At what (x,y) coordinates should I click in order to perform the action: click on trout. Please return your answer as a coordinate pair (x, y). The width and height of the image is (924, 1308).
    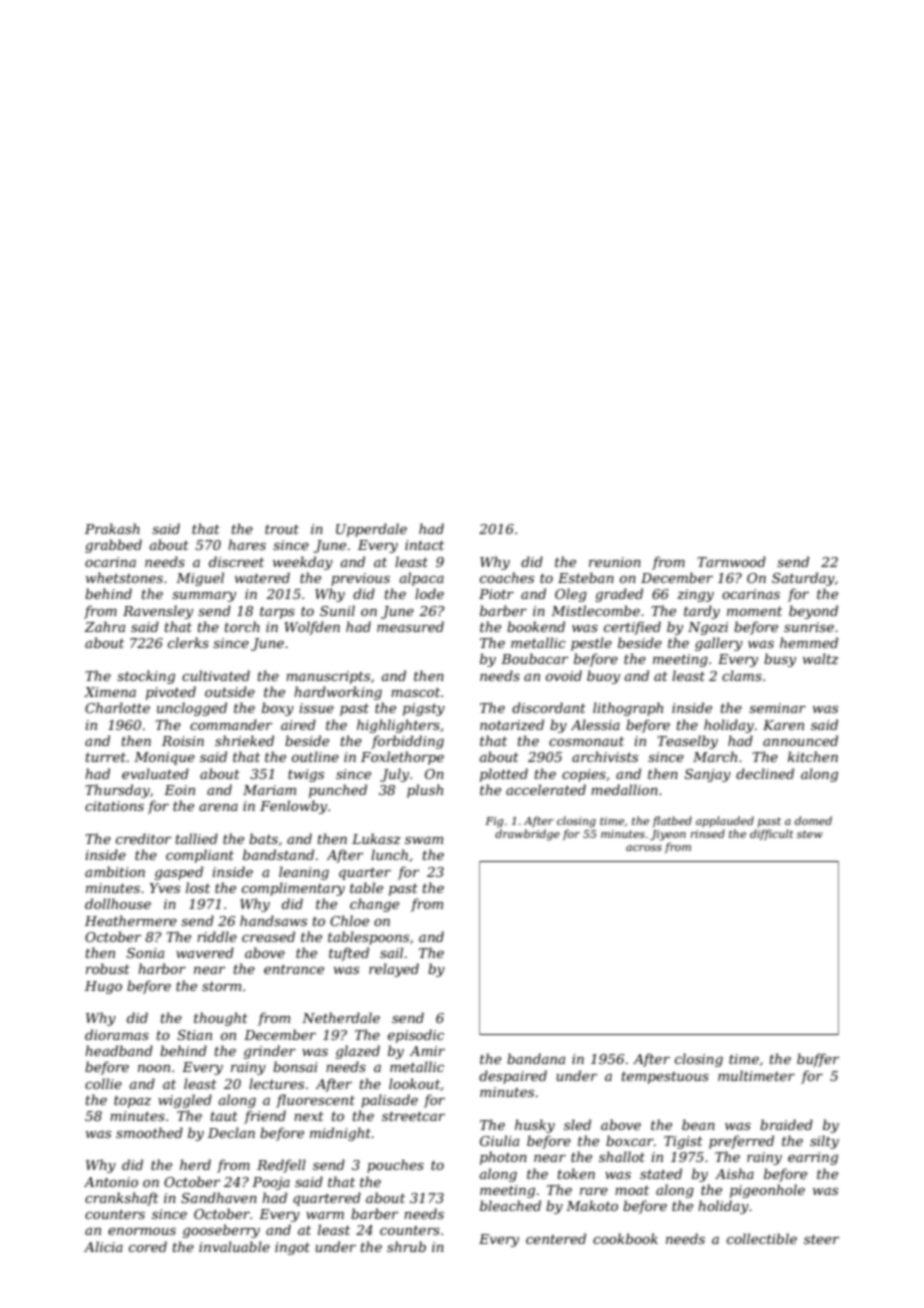
    Looking at the image, I should click on (282, 529).
